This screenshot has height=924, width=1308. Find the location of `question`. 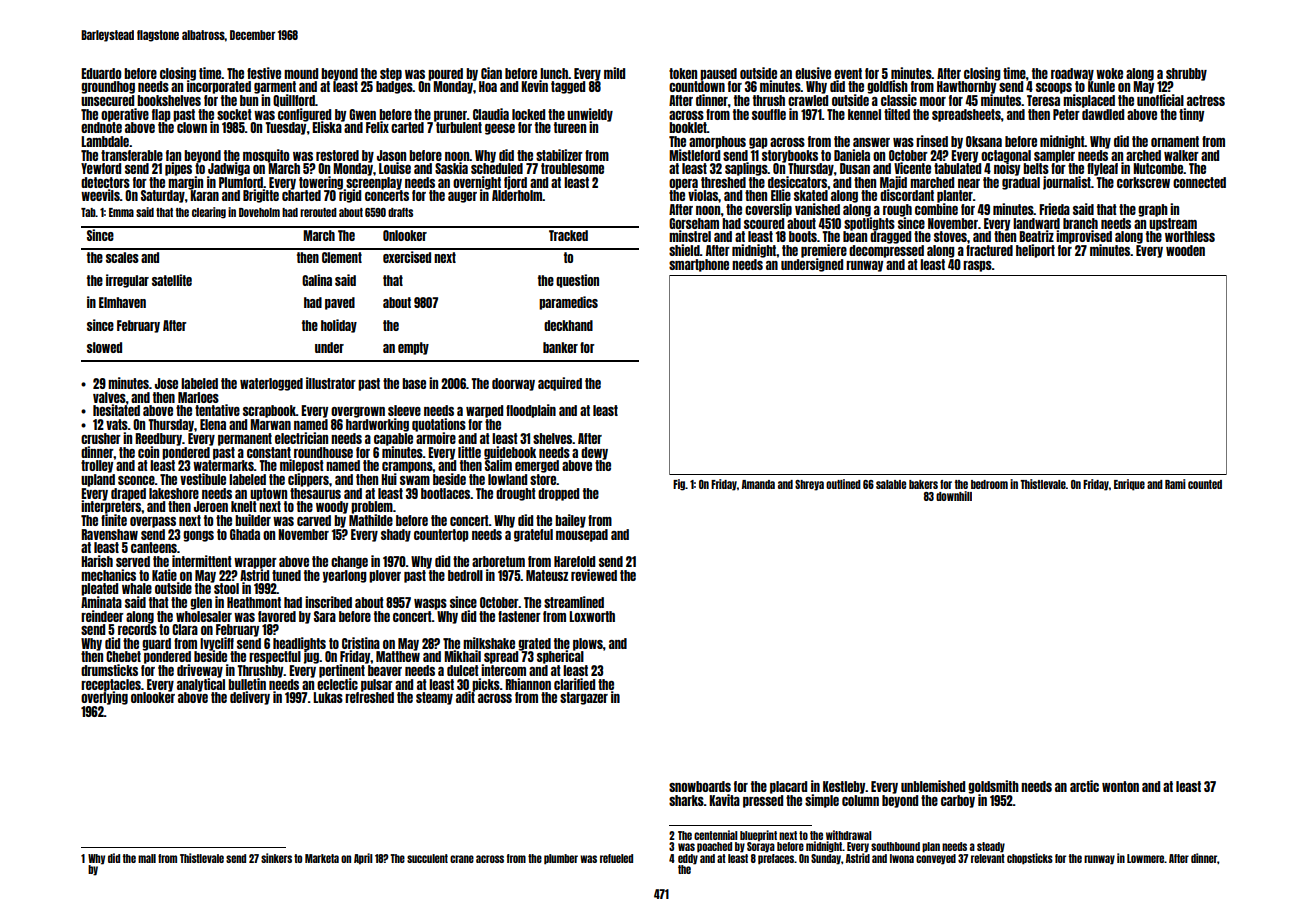

question is located at coordinates (577, 281).
